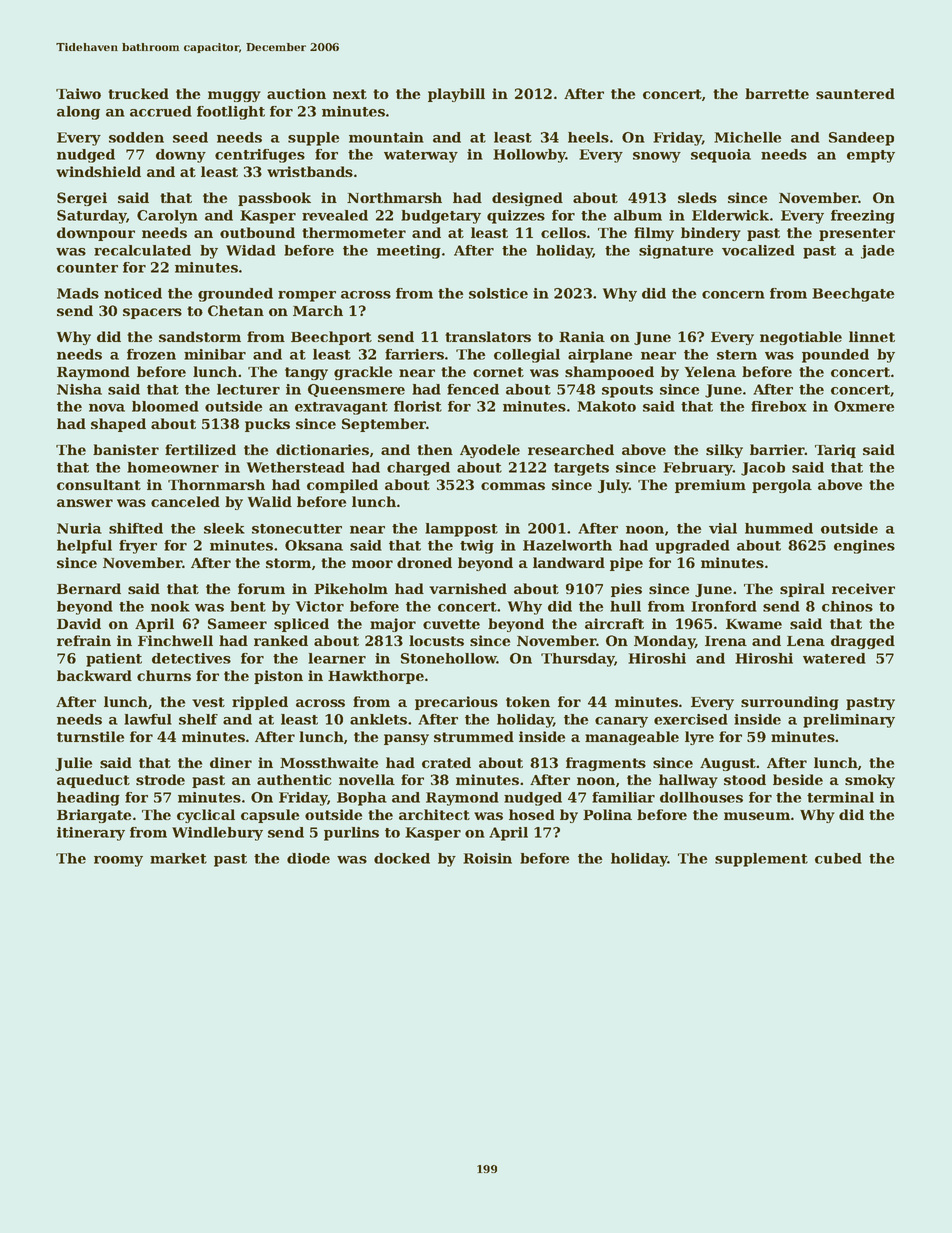  Describe the element at coordinates (853, 295) in the screenshot. I see `Beechgate` at that location.
